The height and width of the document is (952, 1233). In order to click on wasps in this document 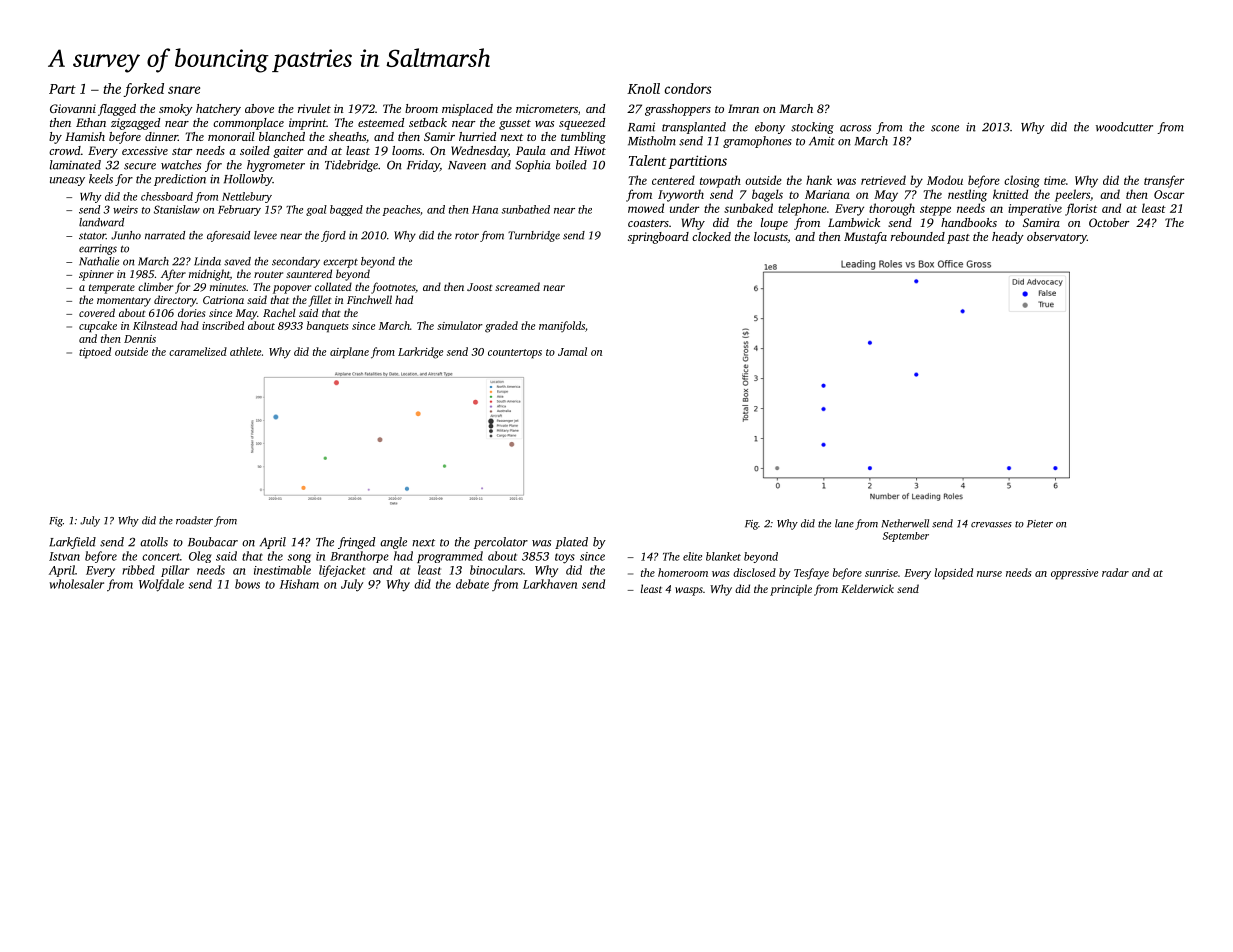, I will do `click(689, 591)`.
